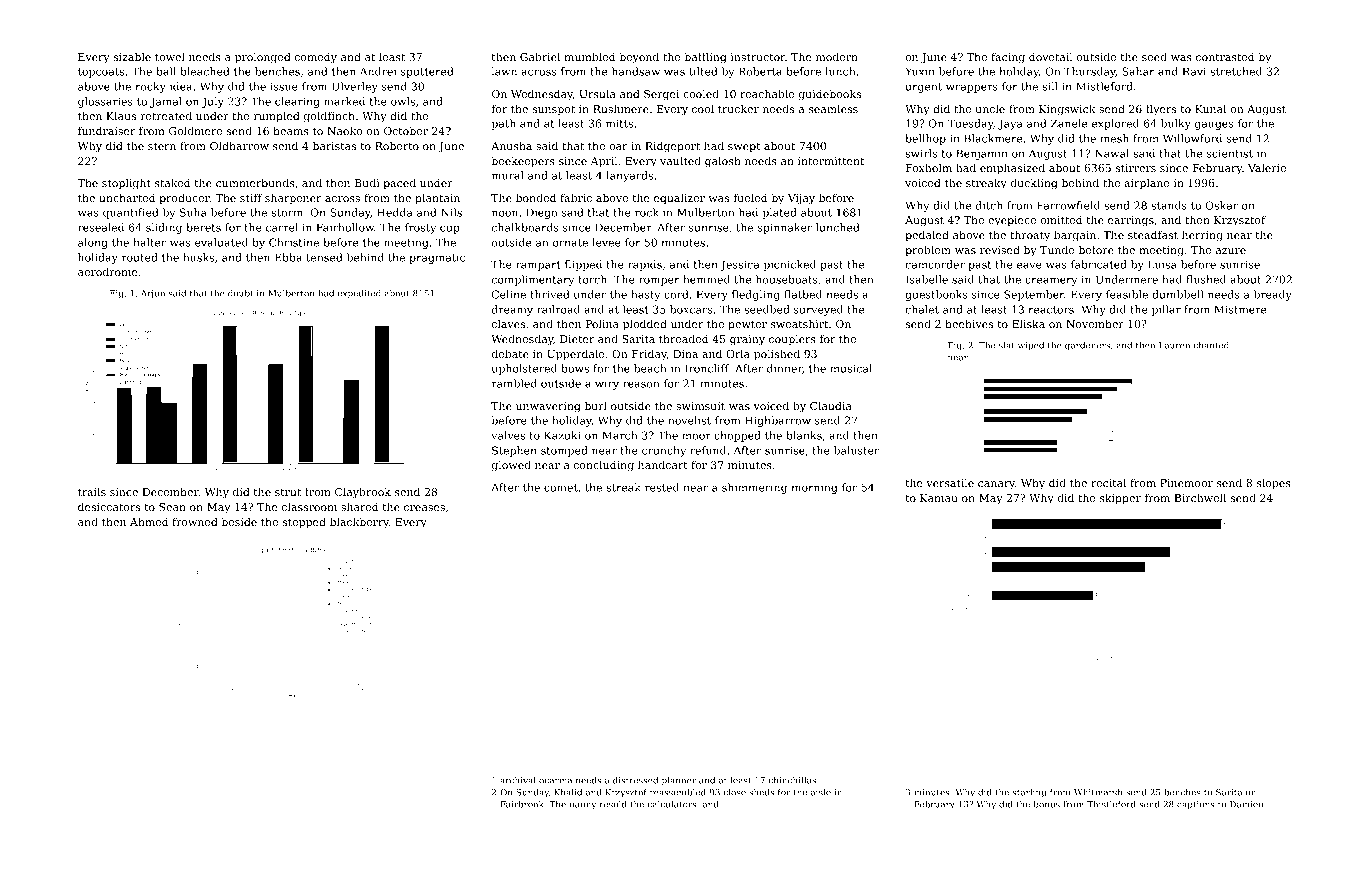 The width and height of the screenshot is (1372, 887). What do you see at coordinates (1114, 138) in the screenshot?
I see `mesh` at bounding box center [1114, 138].
